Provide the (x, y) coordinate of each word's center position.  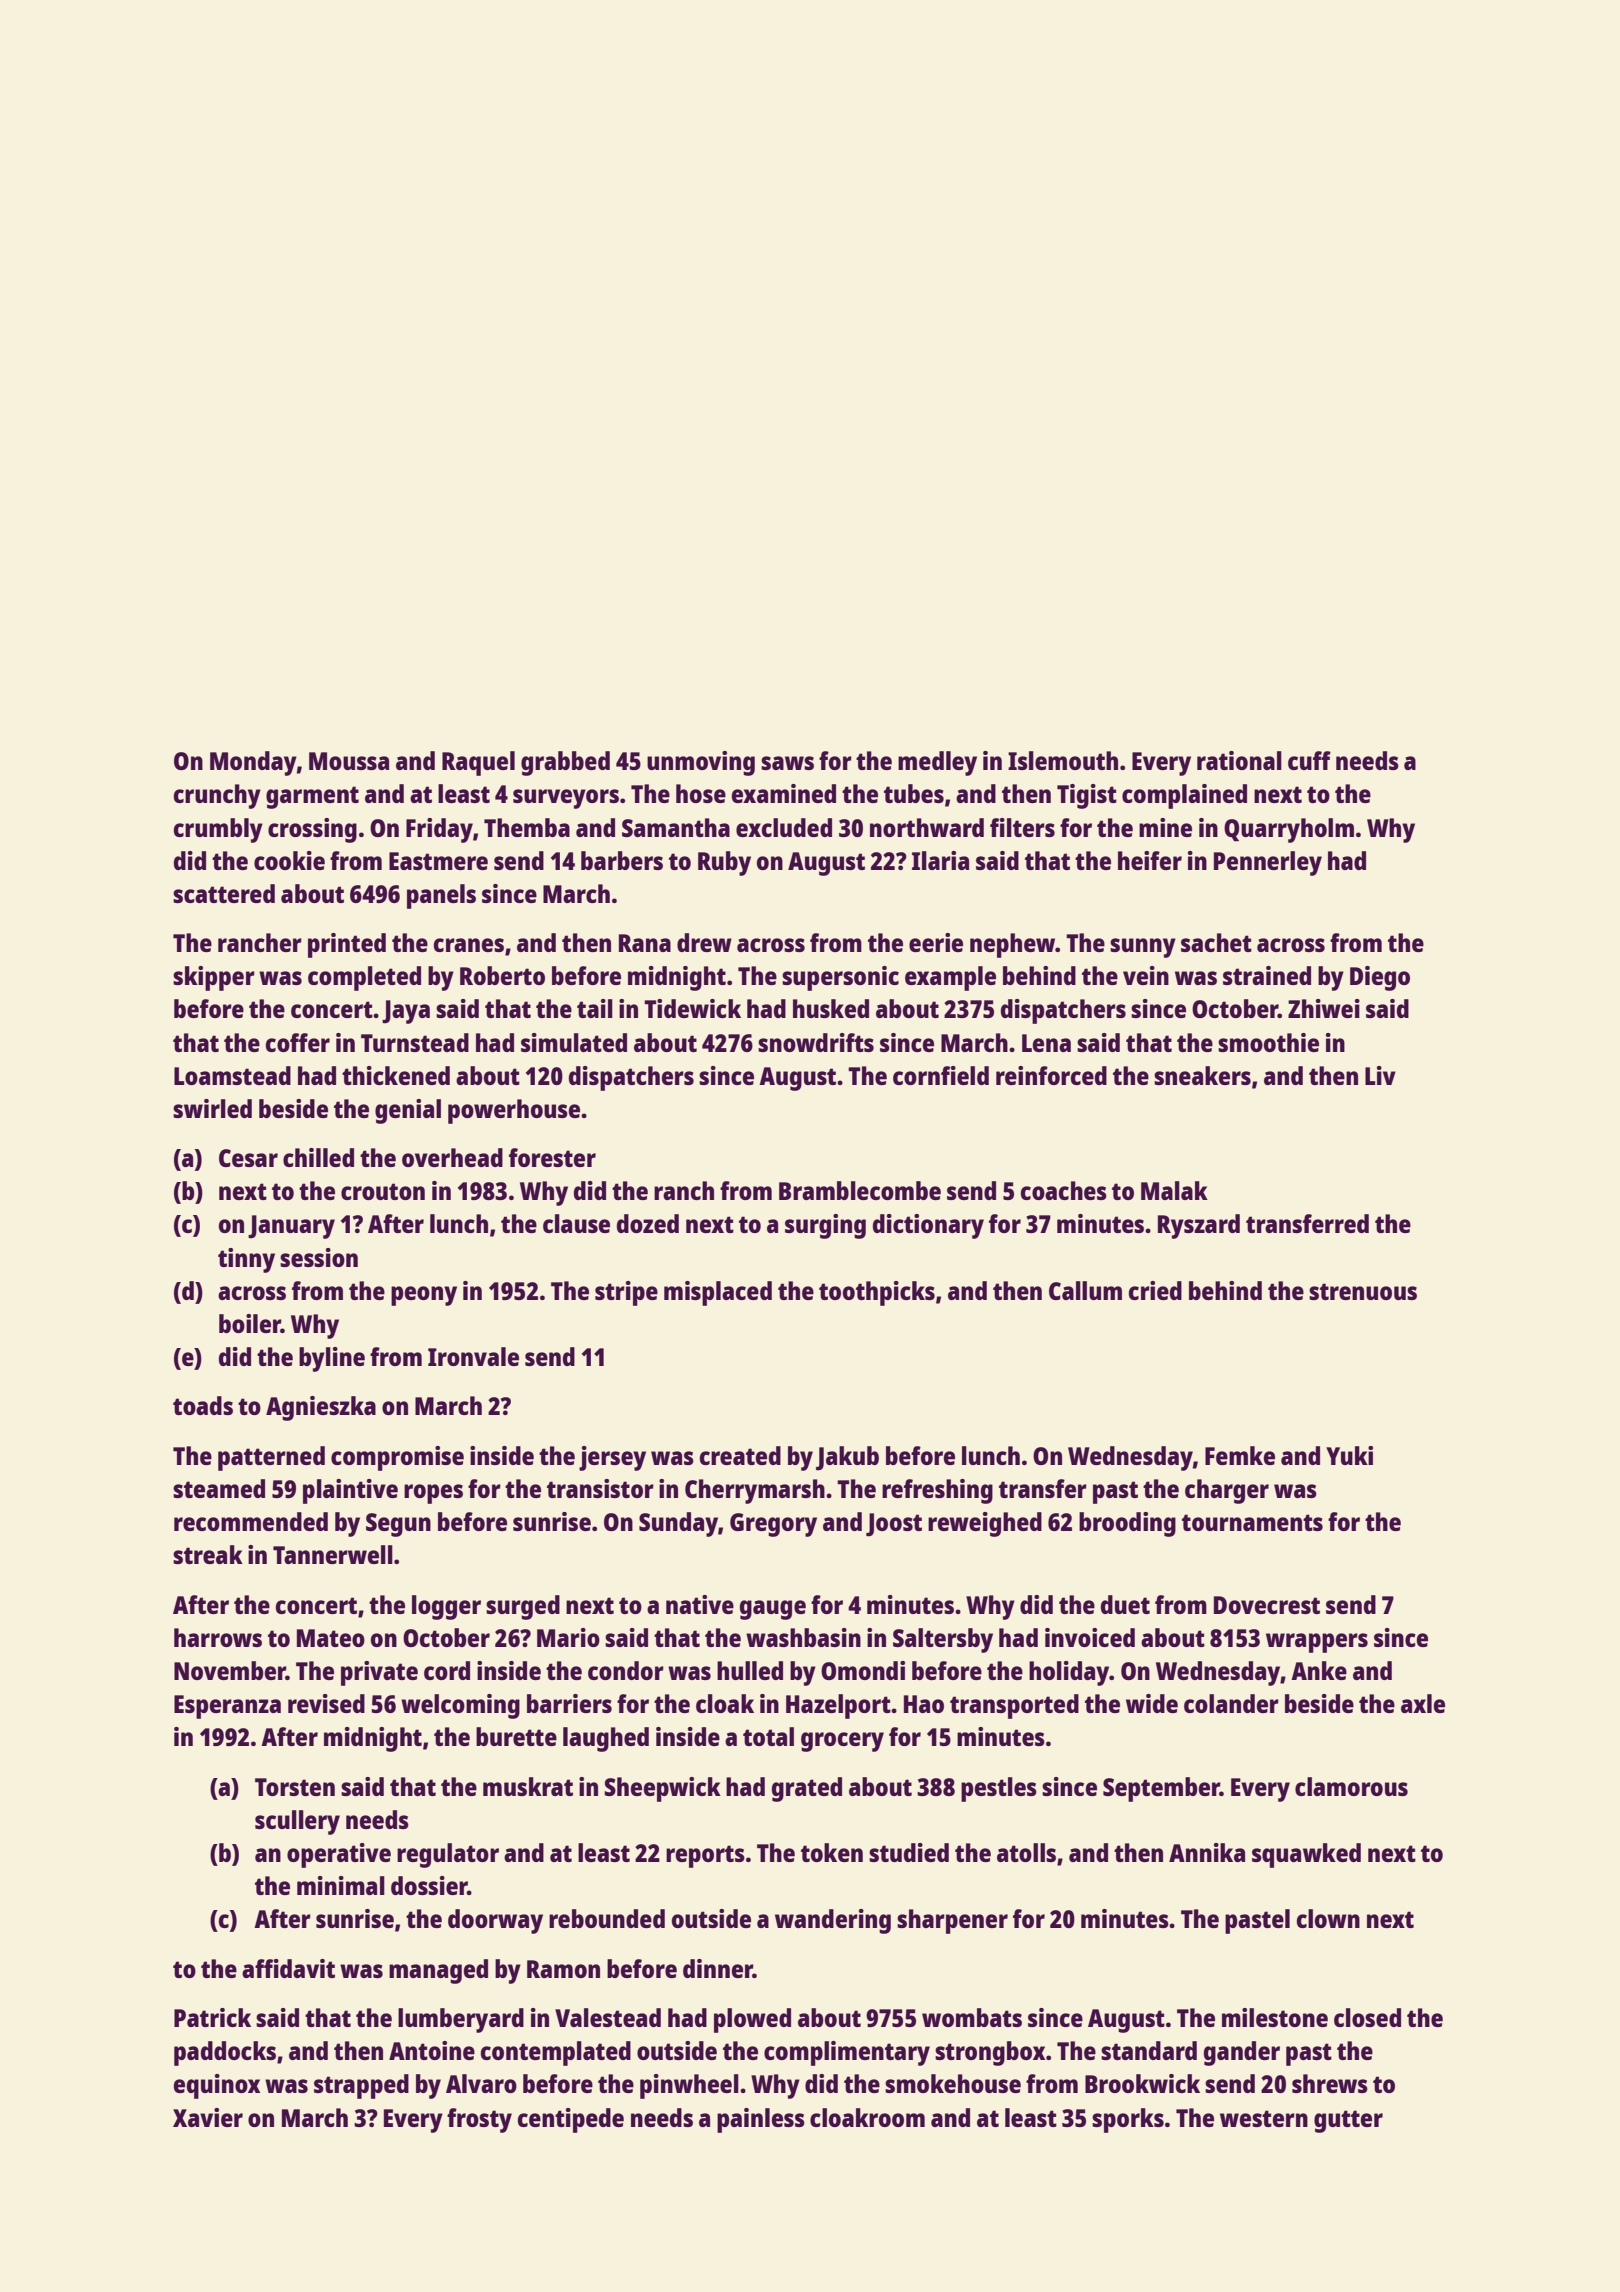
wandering (833, 1921)
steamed (219, 1488)
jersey (612, 1458)
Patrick (212, 2017)
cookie (289, 860)
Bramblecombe (860, 1190)
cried (1155, 1290)
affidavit (288, 1968)
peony (424, 1296)
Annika (1207, 1852)
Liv (1380, 1075)
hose (701, 793)
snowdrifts (816, 1042)
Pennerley (1268, 863)
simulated (574, 1042)
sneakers (1202, 1075)
